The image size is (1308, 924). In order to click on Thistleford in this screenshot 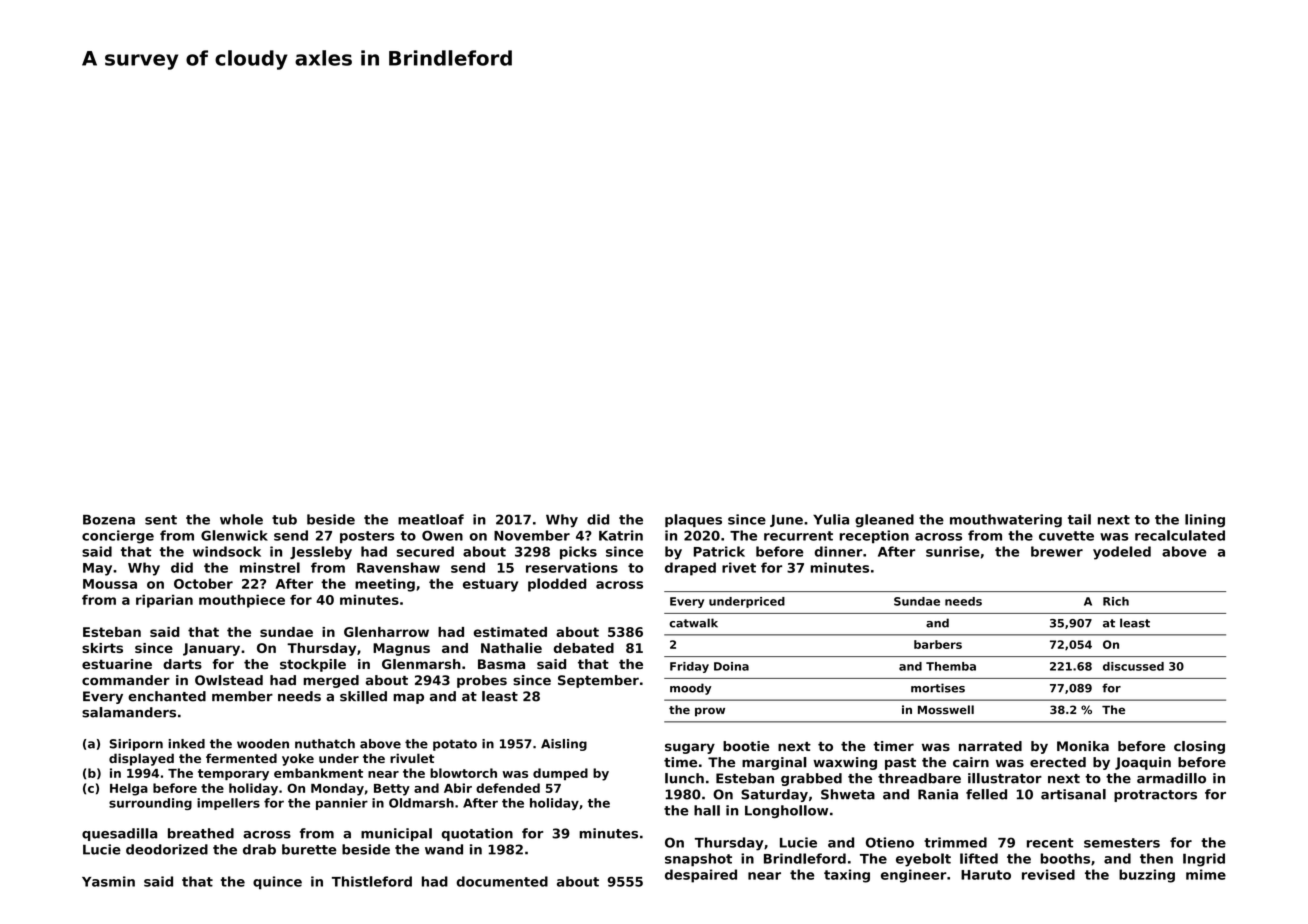, I will do `click(372, 881)`.
